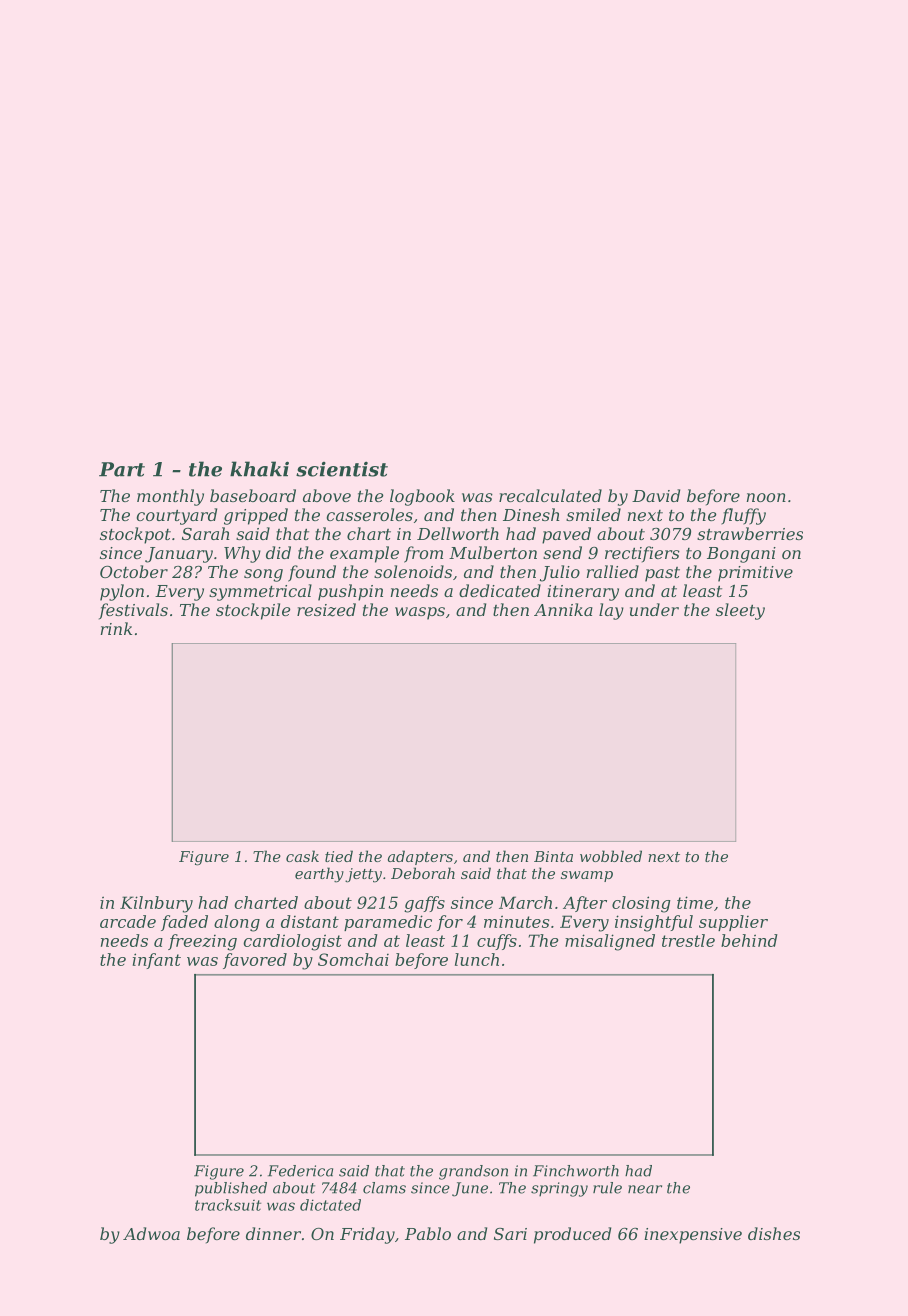 This screenshot has height=1316, width=908. I want to click on tracksuit, so click(228, 1205).
